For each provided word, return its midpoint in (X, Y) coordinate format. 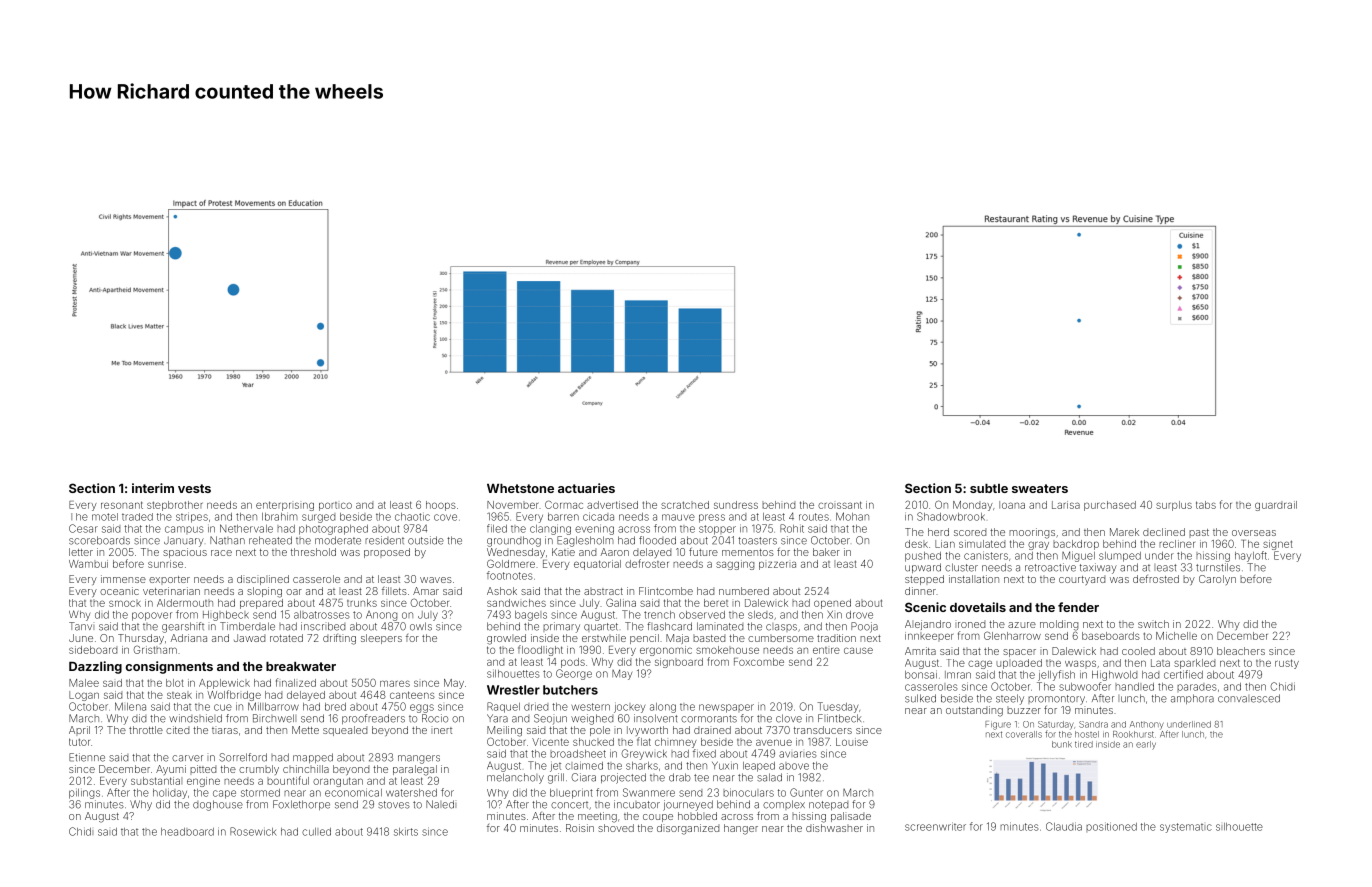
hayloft (1251, 556)
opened (832, 604)
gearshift (183, 627)
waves (436, 580)
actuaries (586, 488)
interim (153, 488)
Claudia (1064, 826)
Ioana (1012, 505)
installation (974, 579)
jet (555, 766)
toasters (757, 541)
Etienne (87, 757)
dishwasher (834, 828)
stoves (394, 805)
